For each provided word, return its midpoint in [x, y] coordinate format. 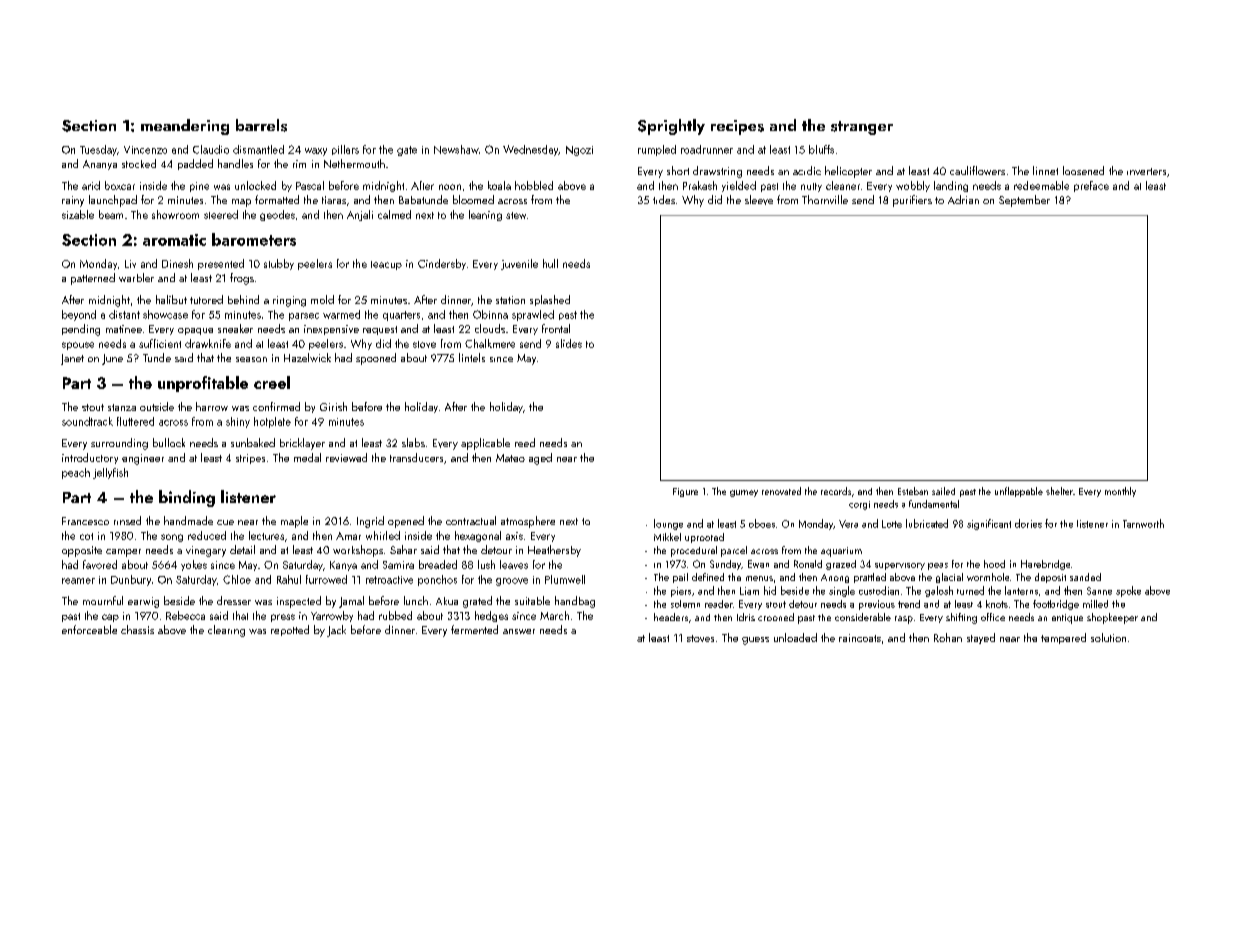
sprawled [533, 315]
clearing [226, 631]
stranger [862, 128]
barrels [261, 125]
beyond [79, 315]
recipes [737, 127]
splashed [550, 300]
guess [755, 641]
